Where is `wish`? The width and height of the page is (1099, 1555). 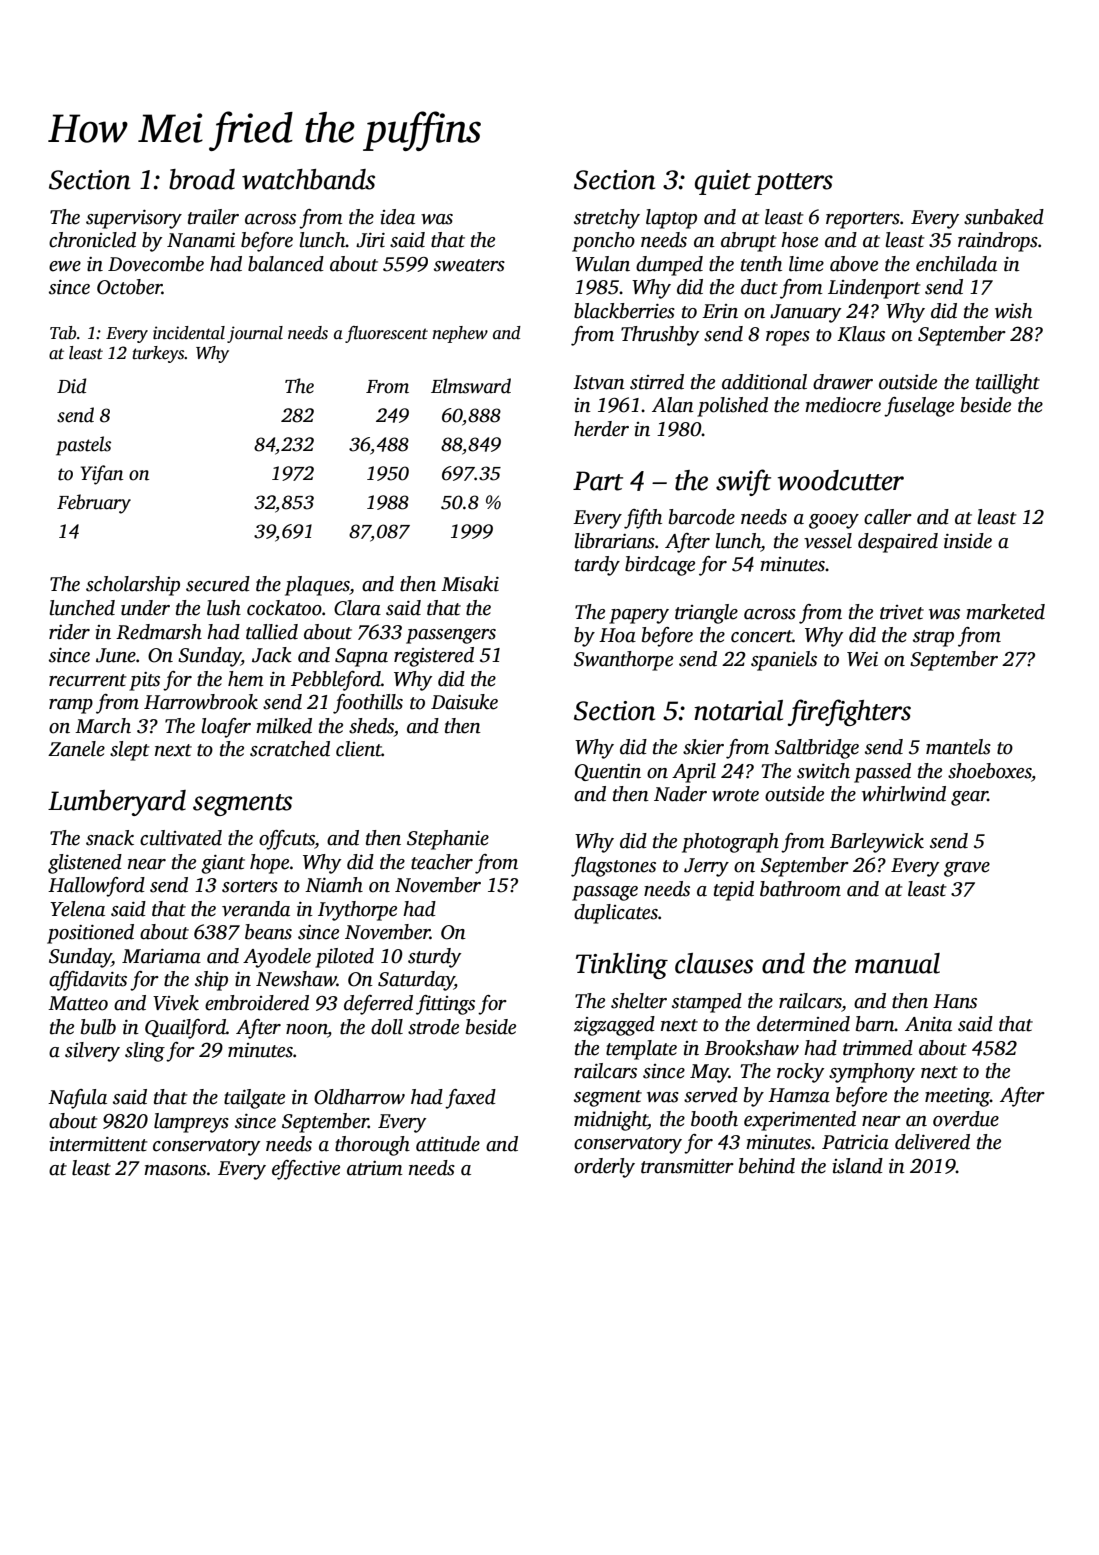
wish is located at coordinates (1013, 311).
